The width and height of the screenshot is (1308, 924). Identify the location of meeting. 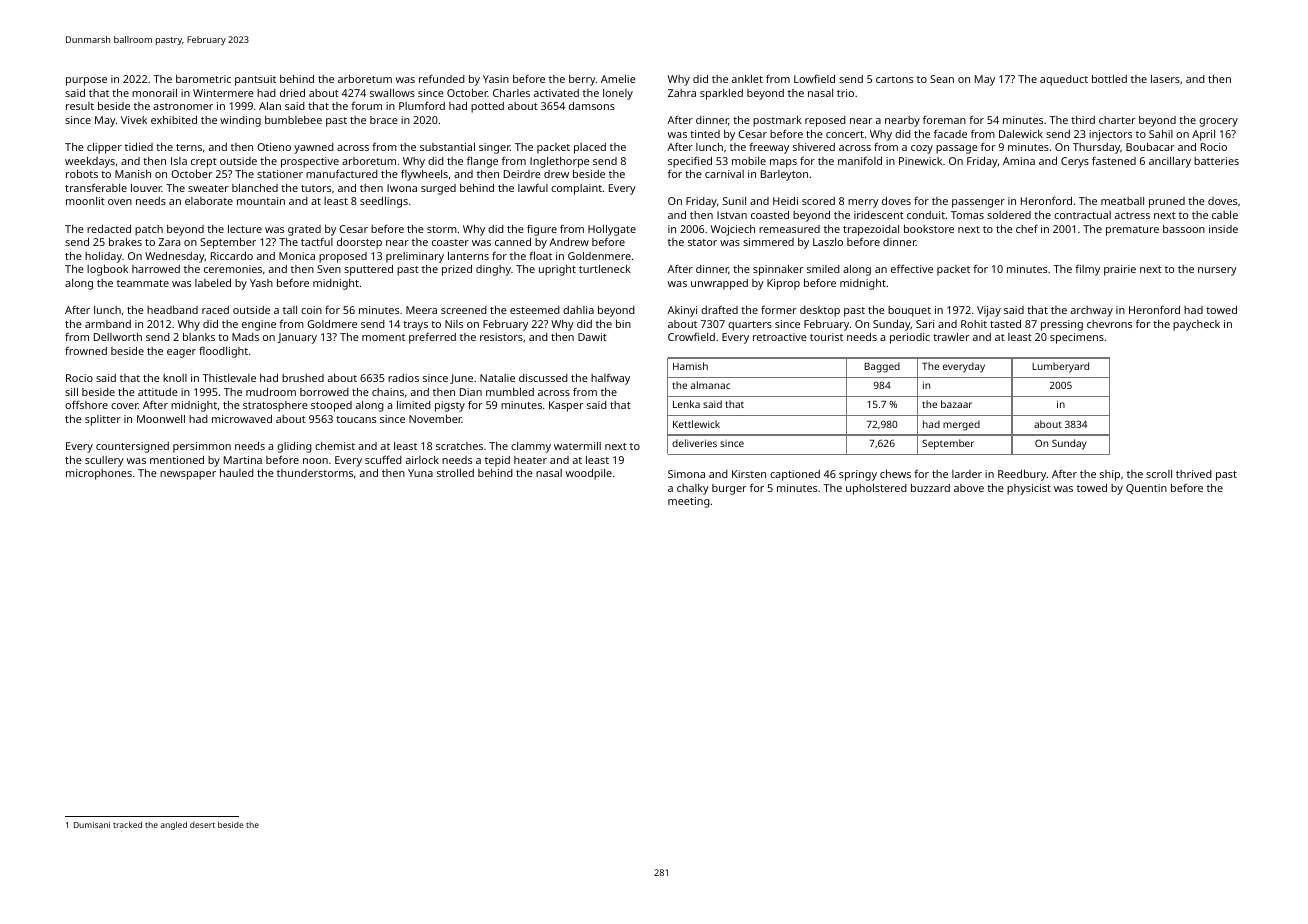
(689, 502).
